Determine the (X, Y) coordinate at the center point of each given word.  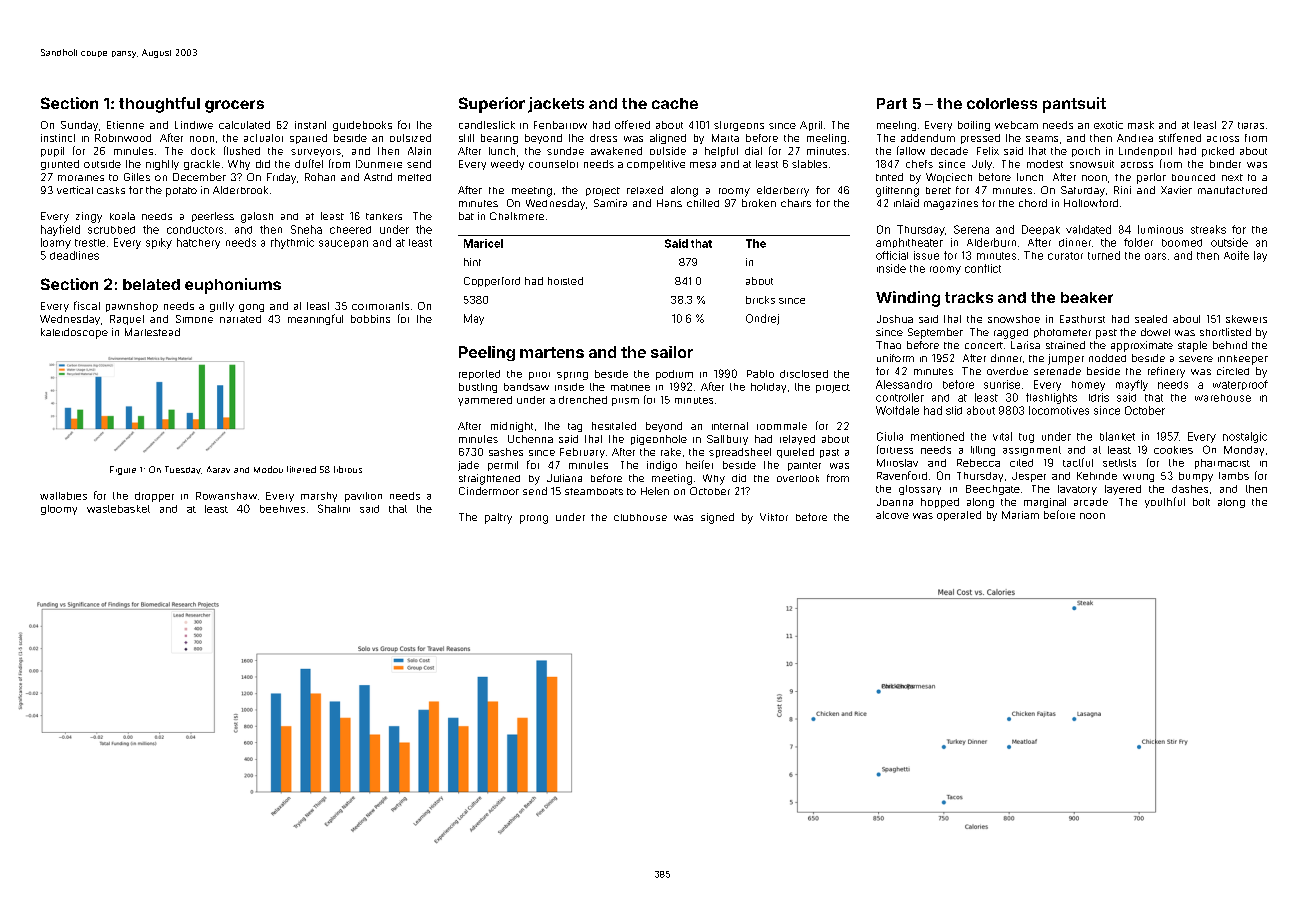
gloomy (59, 510)
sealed (1151, 319)
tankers (384, 216)
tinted (889, 177)
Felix (988, 151)
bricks (760, 300)
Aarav (218, 469)
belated (151, 284)
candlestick (487, 125)
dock (203, 151)
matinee (630, 387)
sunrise (1002, 384)
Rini (1122, 190)
